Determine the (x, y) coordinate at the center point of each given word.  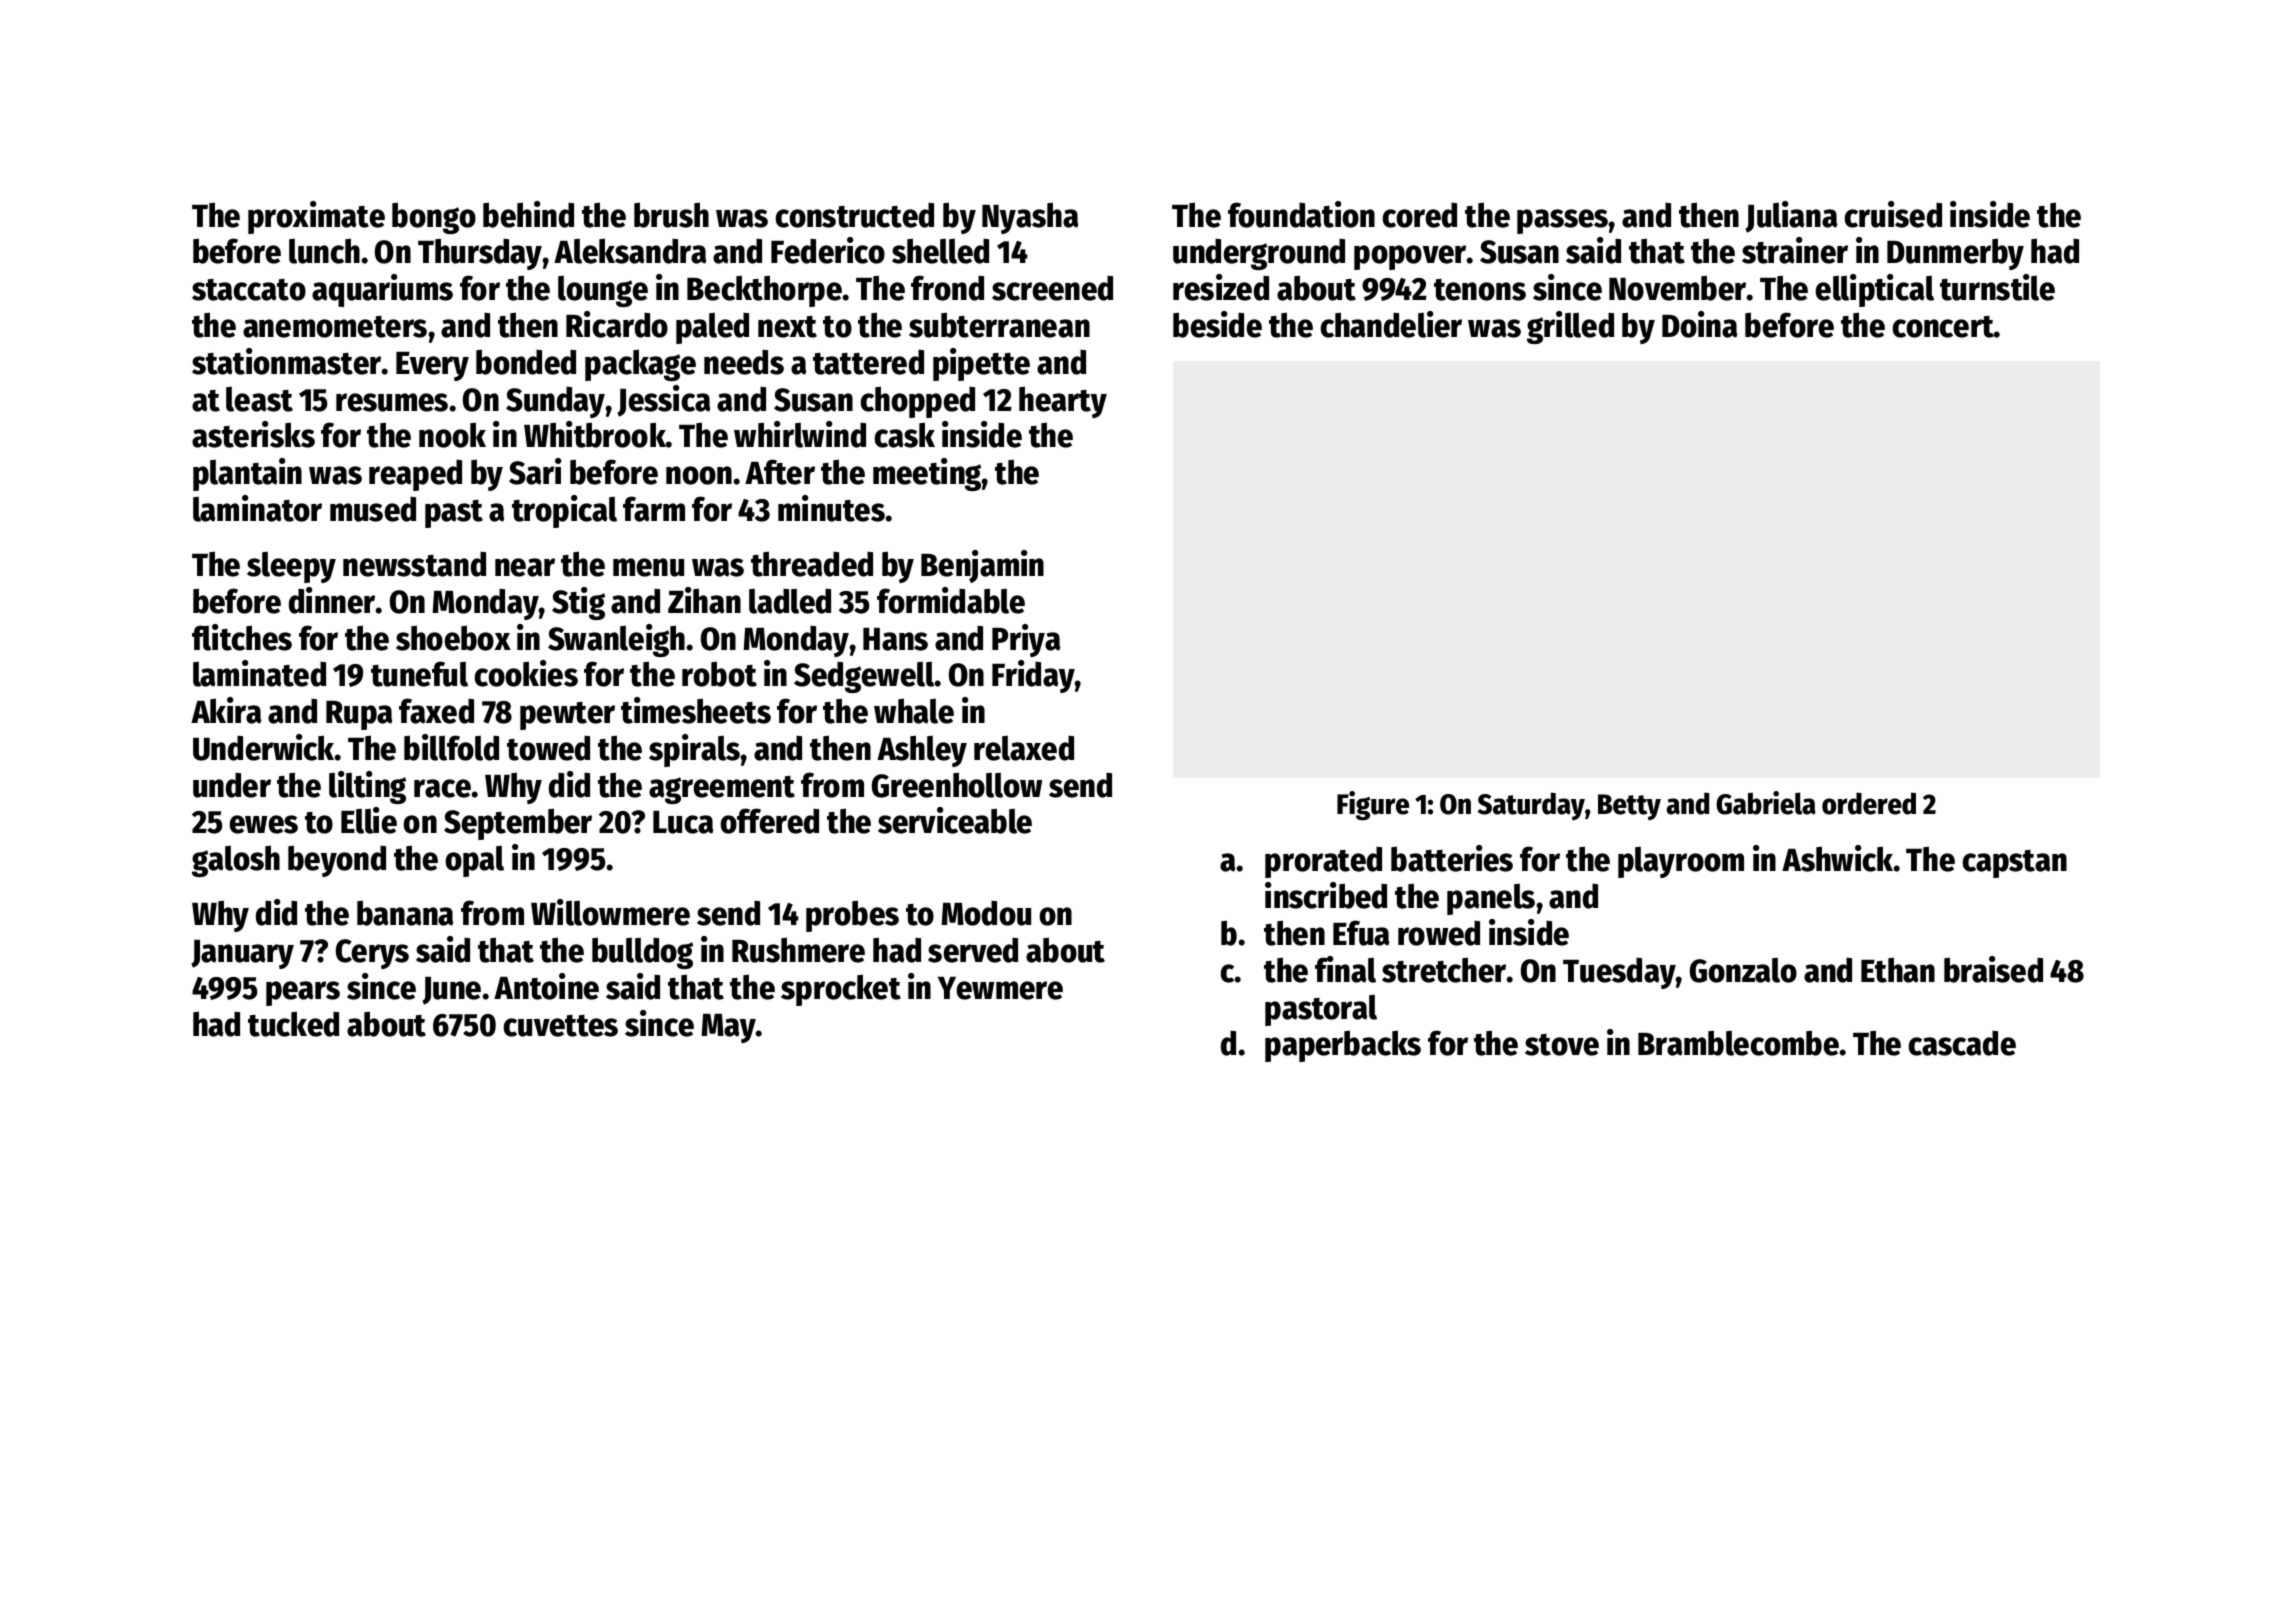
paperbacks (1343, 1046)
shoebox (453, 638)
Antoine (546, 986)
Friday (1033, 676)
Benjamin (982, 566)
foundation (1301, 214)
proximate (316, 217)
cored (1419, 215)
